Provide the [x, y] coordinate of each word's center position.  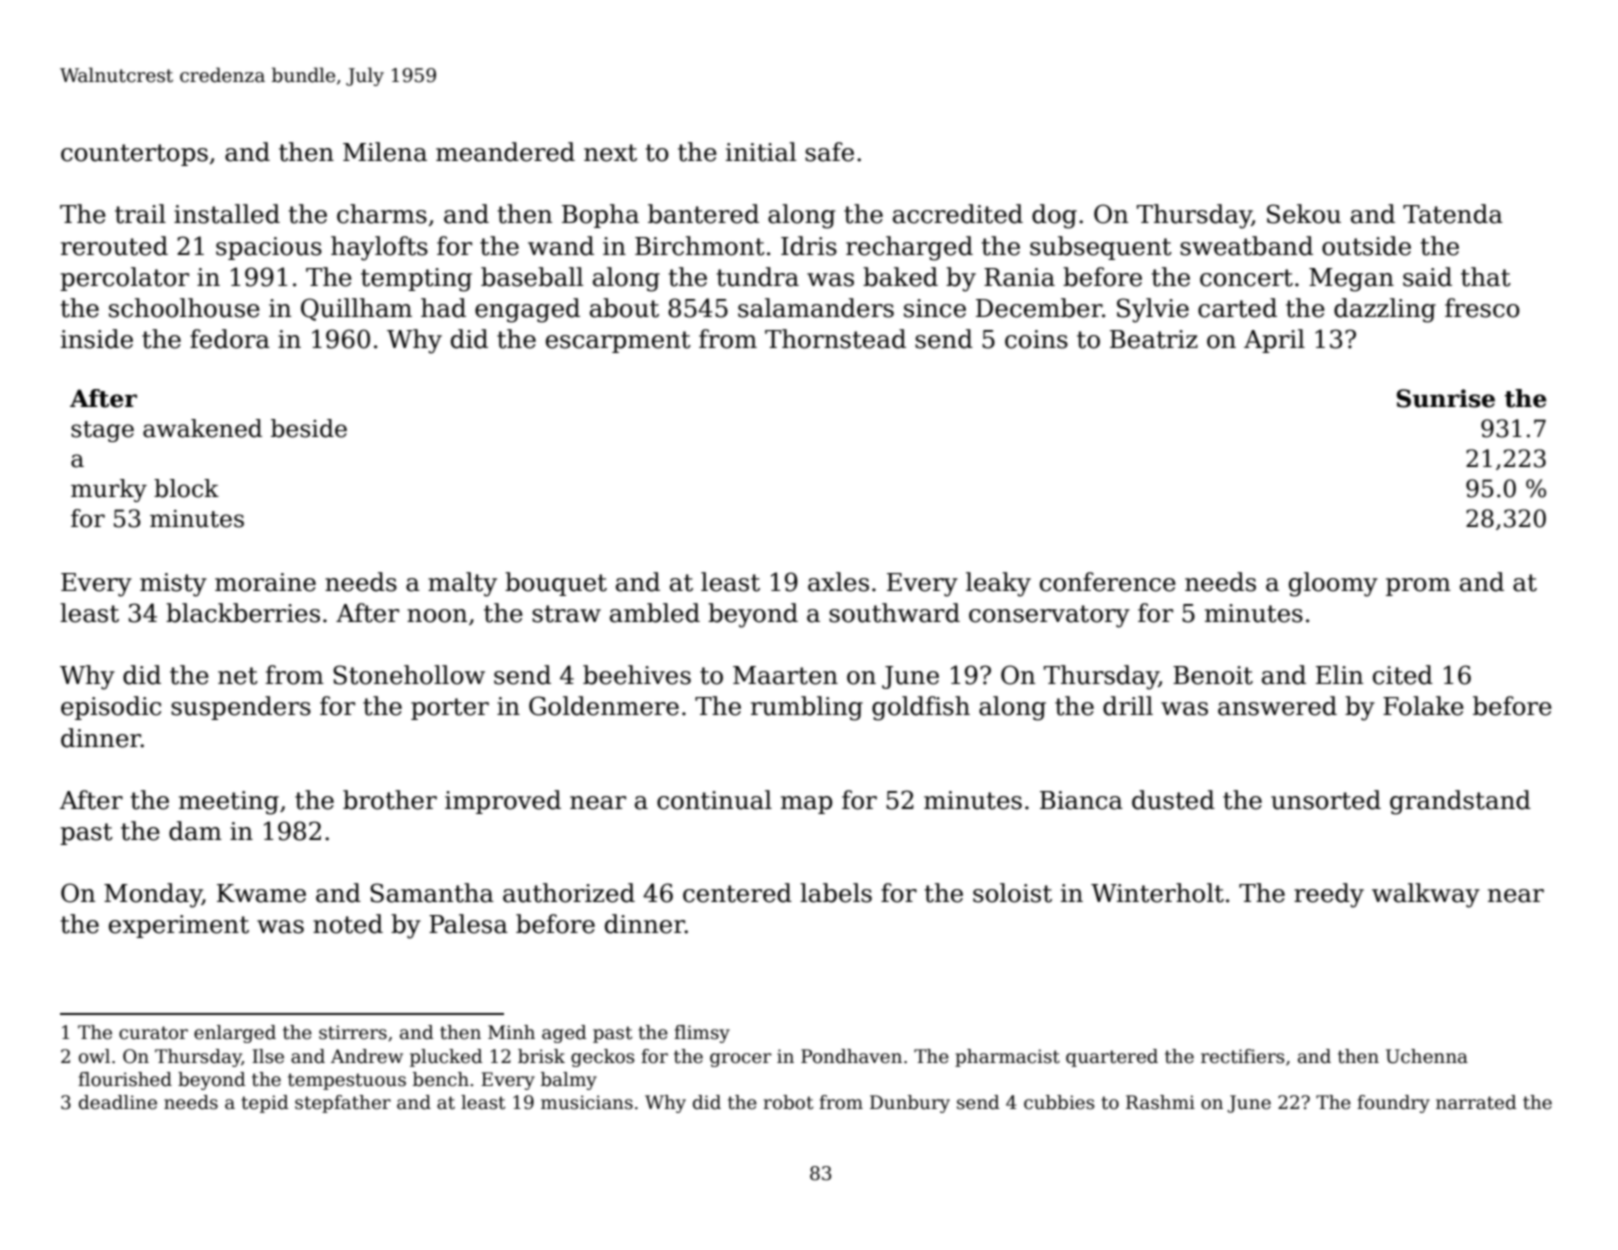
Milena [385, 152]
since [935, 308]
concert [1246, 278]
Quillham [356, 309]
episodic [111, 708]
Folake [1423, 706]
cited [1403, 675]
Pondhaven [851, 1056]
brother [390, 800]
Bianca [1081, 800]
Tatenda [1453, 214]
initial [761, 152]
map [806, 805]
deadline [118, 1102]
